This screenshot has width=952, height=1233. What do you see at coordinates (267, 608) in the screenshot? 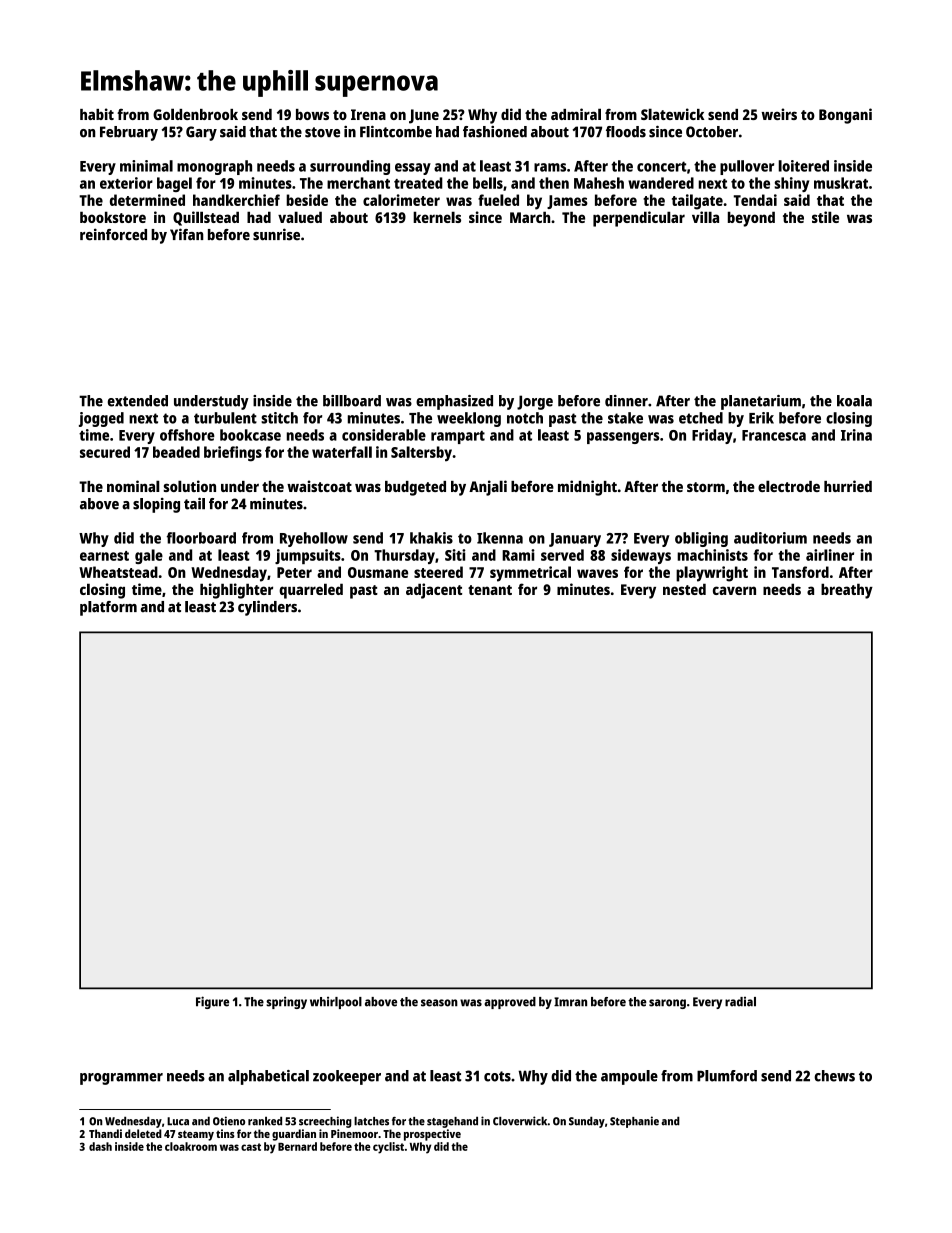
I see `cylinders` at bounding box center [267, 608].
